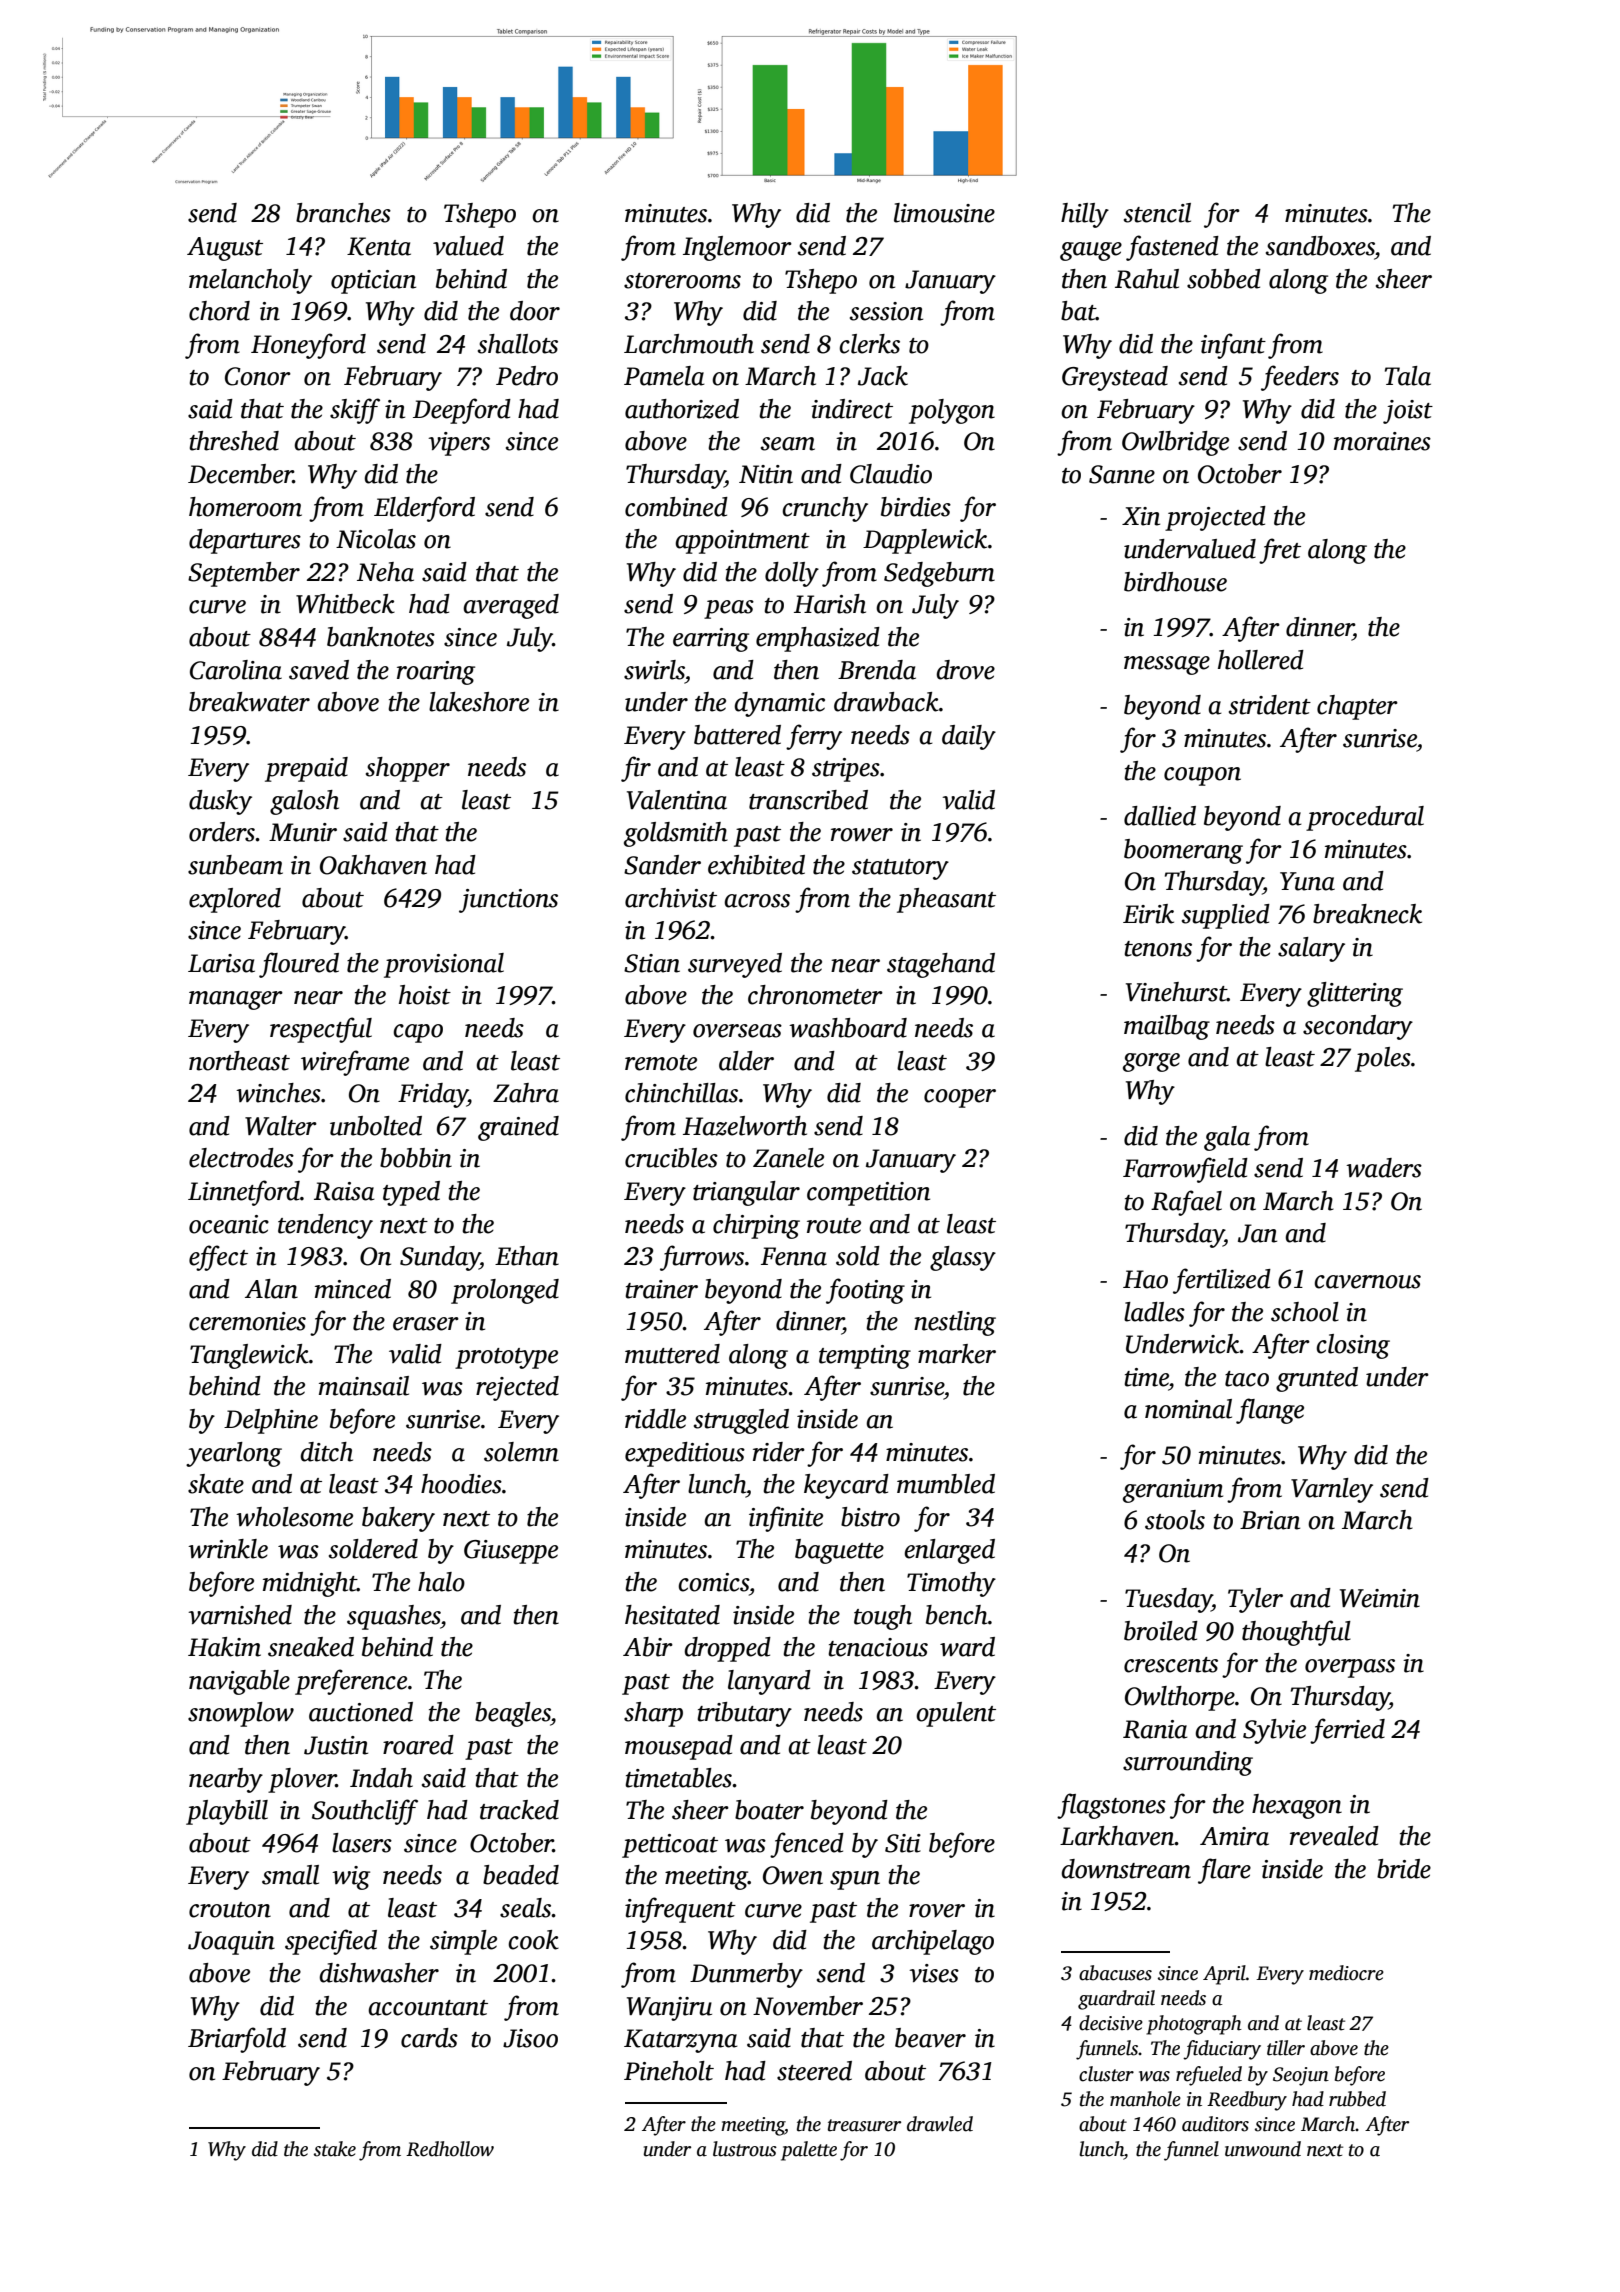 The image size is (1620, 2292). Describe the element at coordinates (1157, 213) in the screenshot. I see `stencil` at that location.
